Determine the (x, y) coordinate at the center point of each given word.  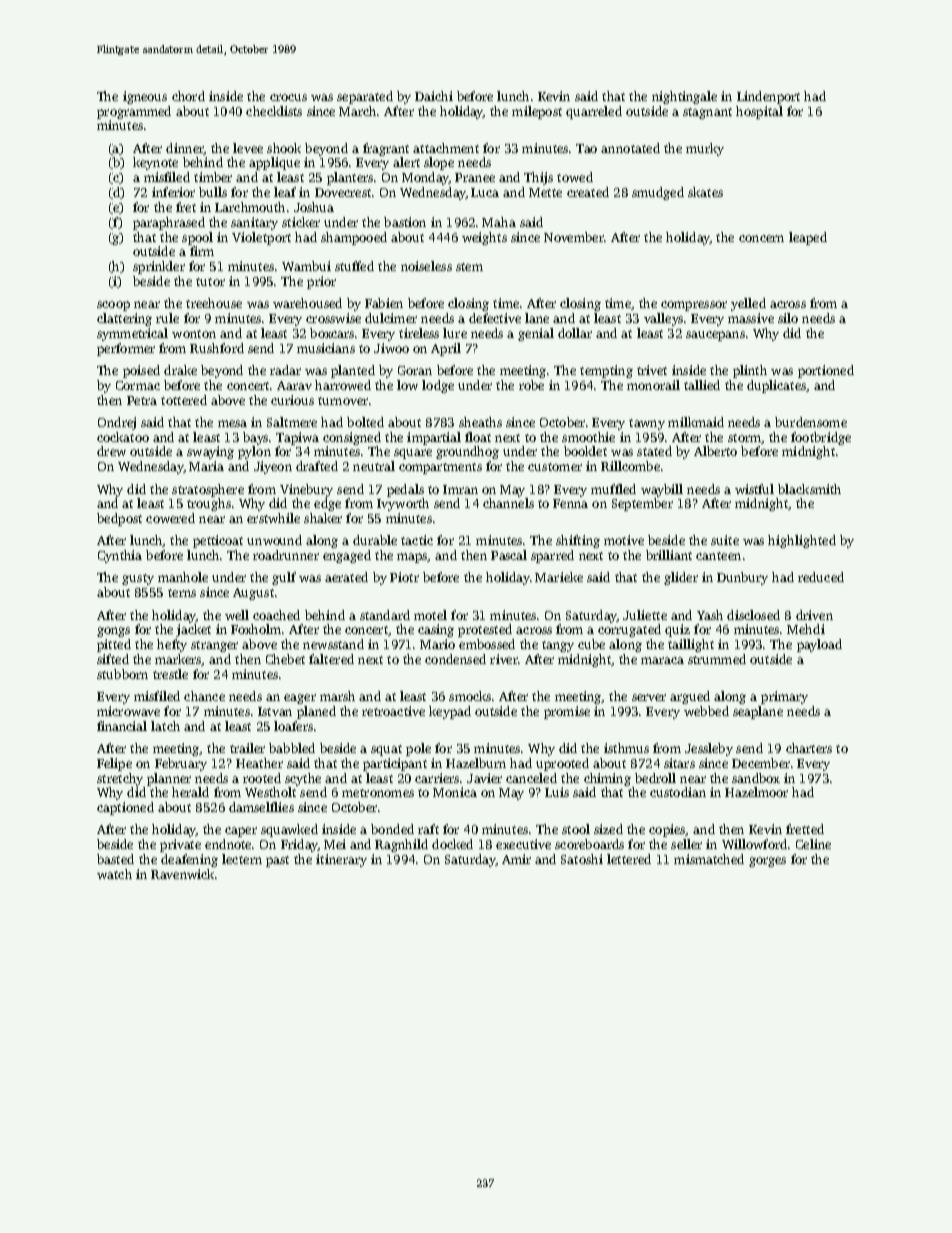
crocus (288, 97)
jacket (193, 630)
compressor (694, 306)
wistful (754, 489)
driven (814, 615)
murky (705, 149)
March (357, 111)
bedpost (119, 519)
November (574, 237)
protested (485, 630)
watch (114, 874)
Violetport (261, 238)
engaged (347, 556)
